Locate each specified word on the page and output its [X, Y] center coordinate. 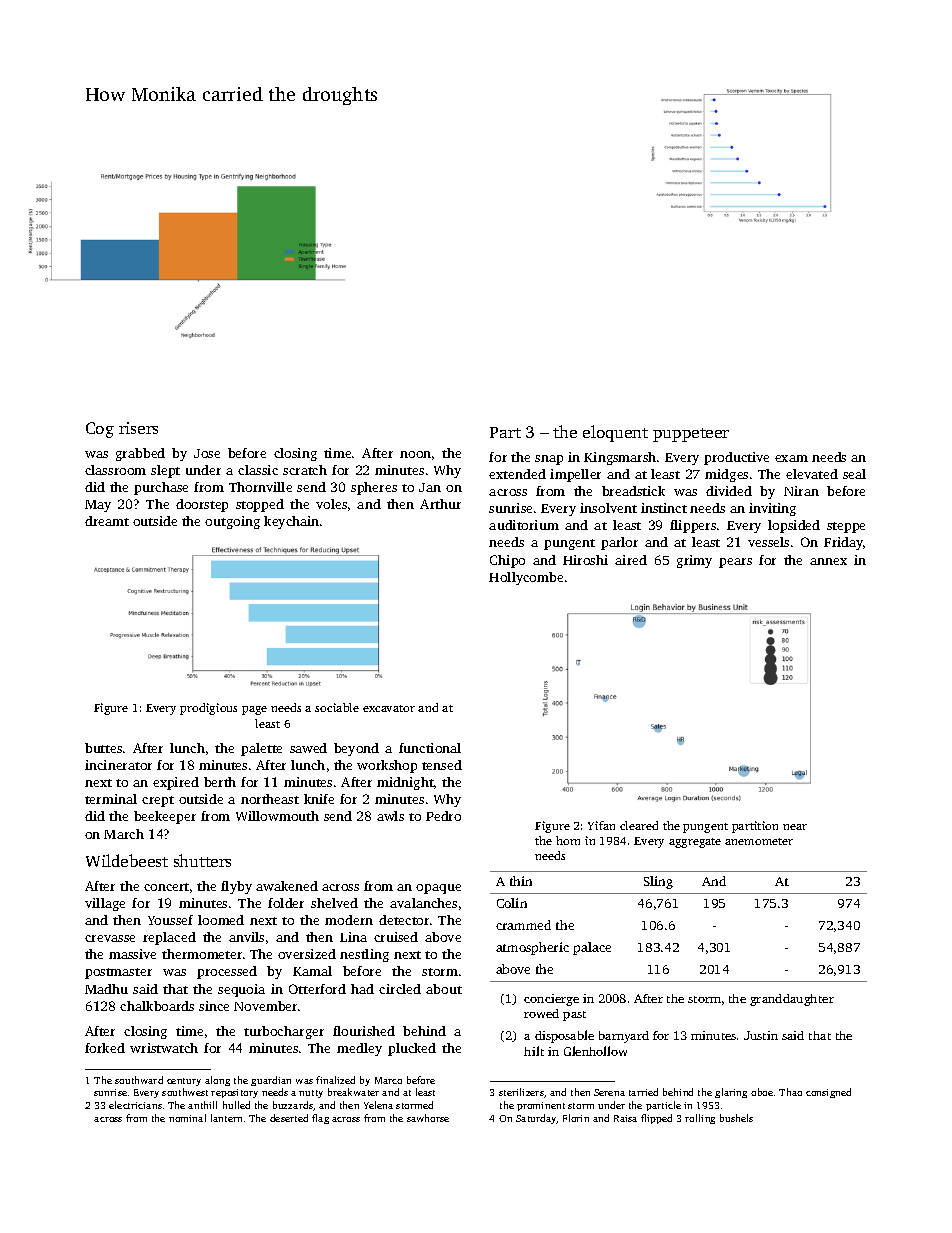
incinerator [118, 765]
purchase [161, 488]
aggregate [695, 843]
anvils [246, 937]
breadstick [633, 491]
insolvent [608, 508]
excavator [389, 708]
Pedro [443, 816]
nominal [187, 1118]
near [795, 827]
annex [828, 561]
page [254, 710]
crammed [523, 925]
